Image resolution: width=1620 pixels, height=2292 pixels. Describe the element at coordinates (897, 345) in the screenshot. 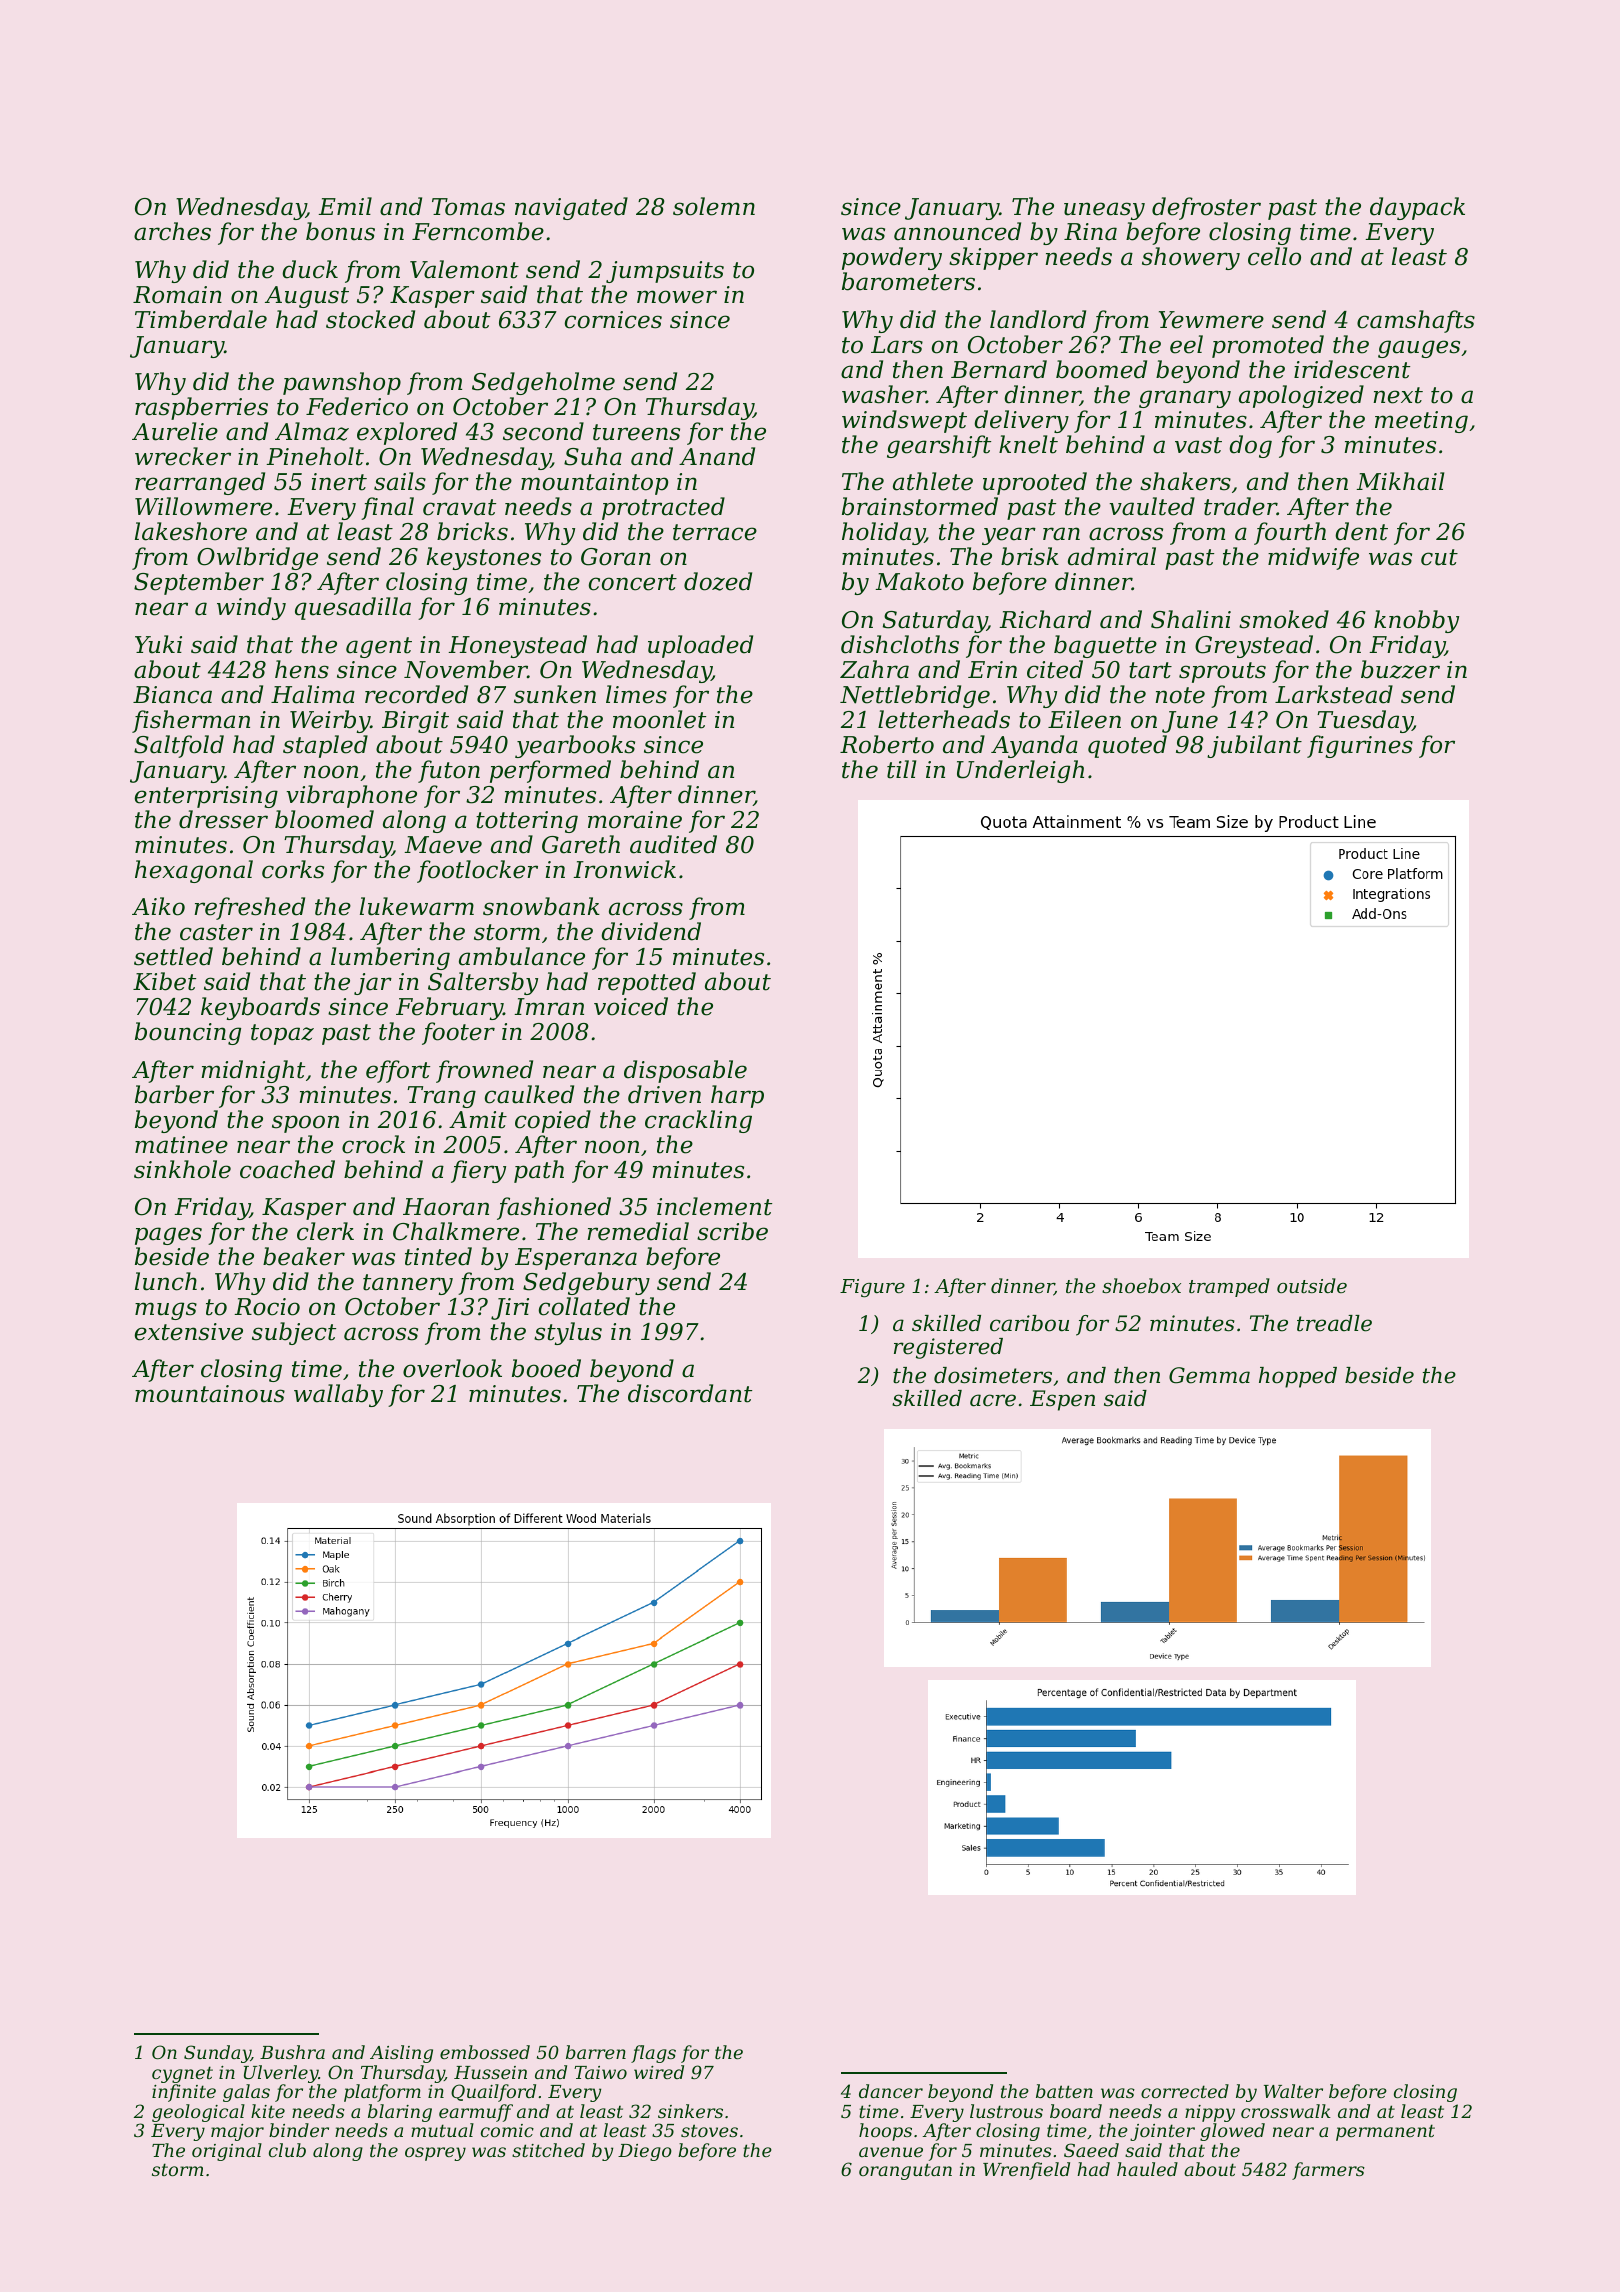

I see `Lars` at that location.
